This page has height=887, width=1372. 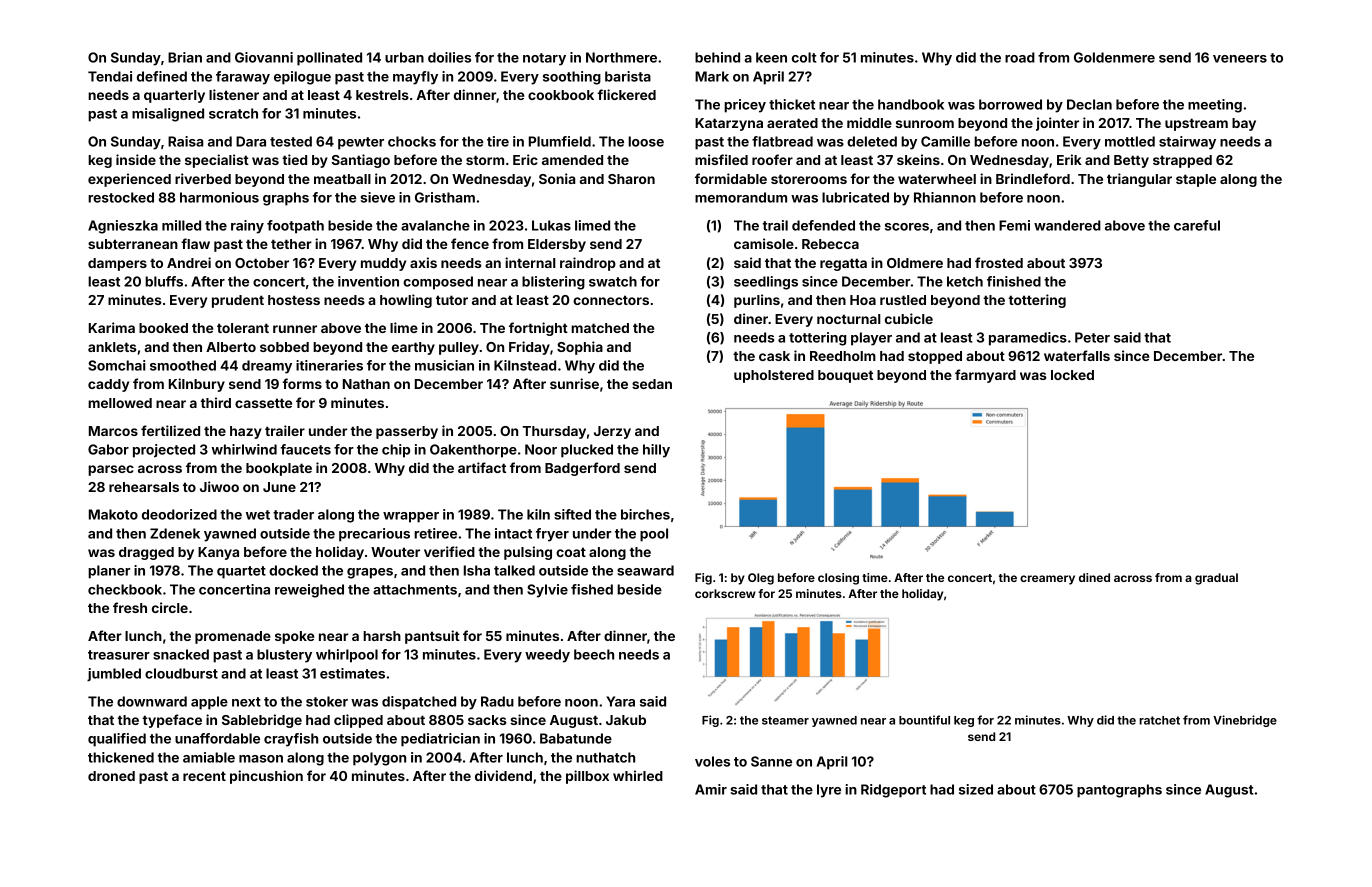 What do you see at coordinates (1094, 577) in the page?
I see `dined` at bounding box center [1094, 577].
